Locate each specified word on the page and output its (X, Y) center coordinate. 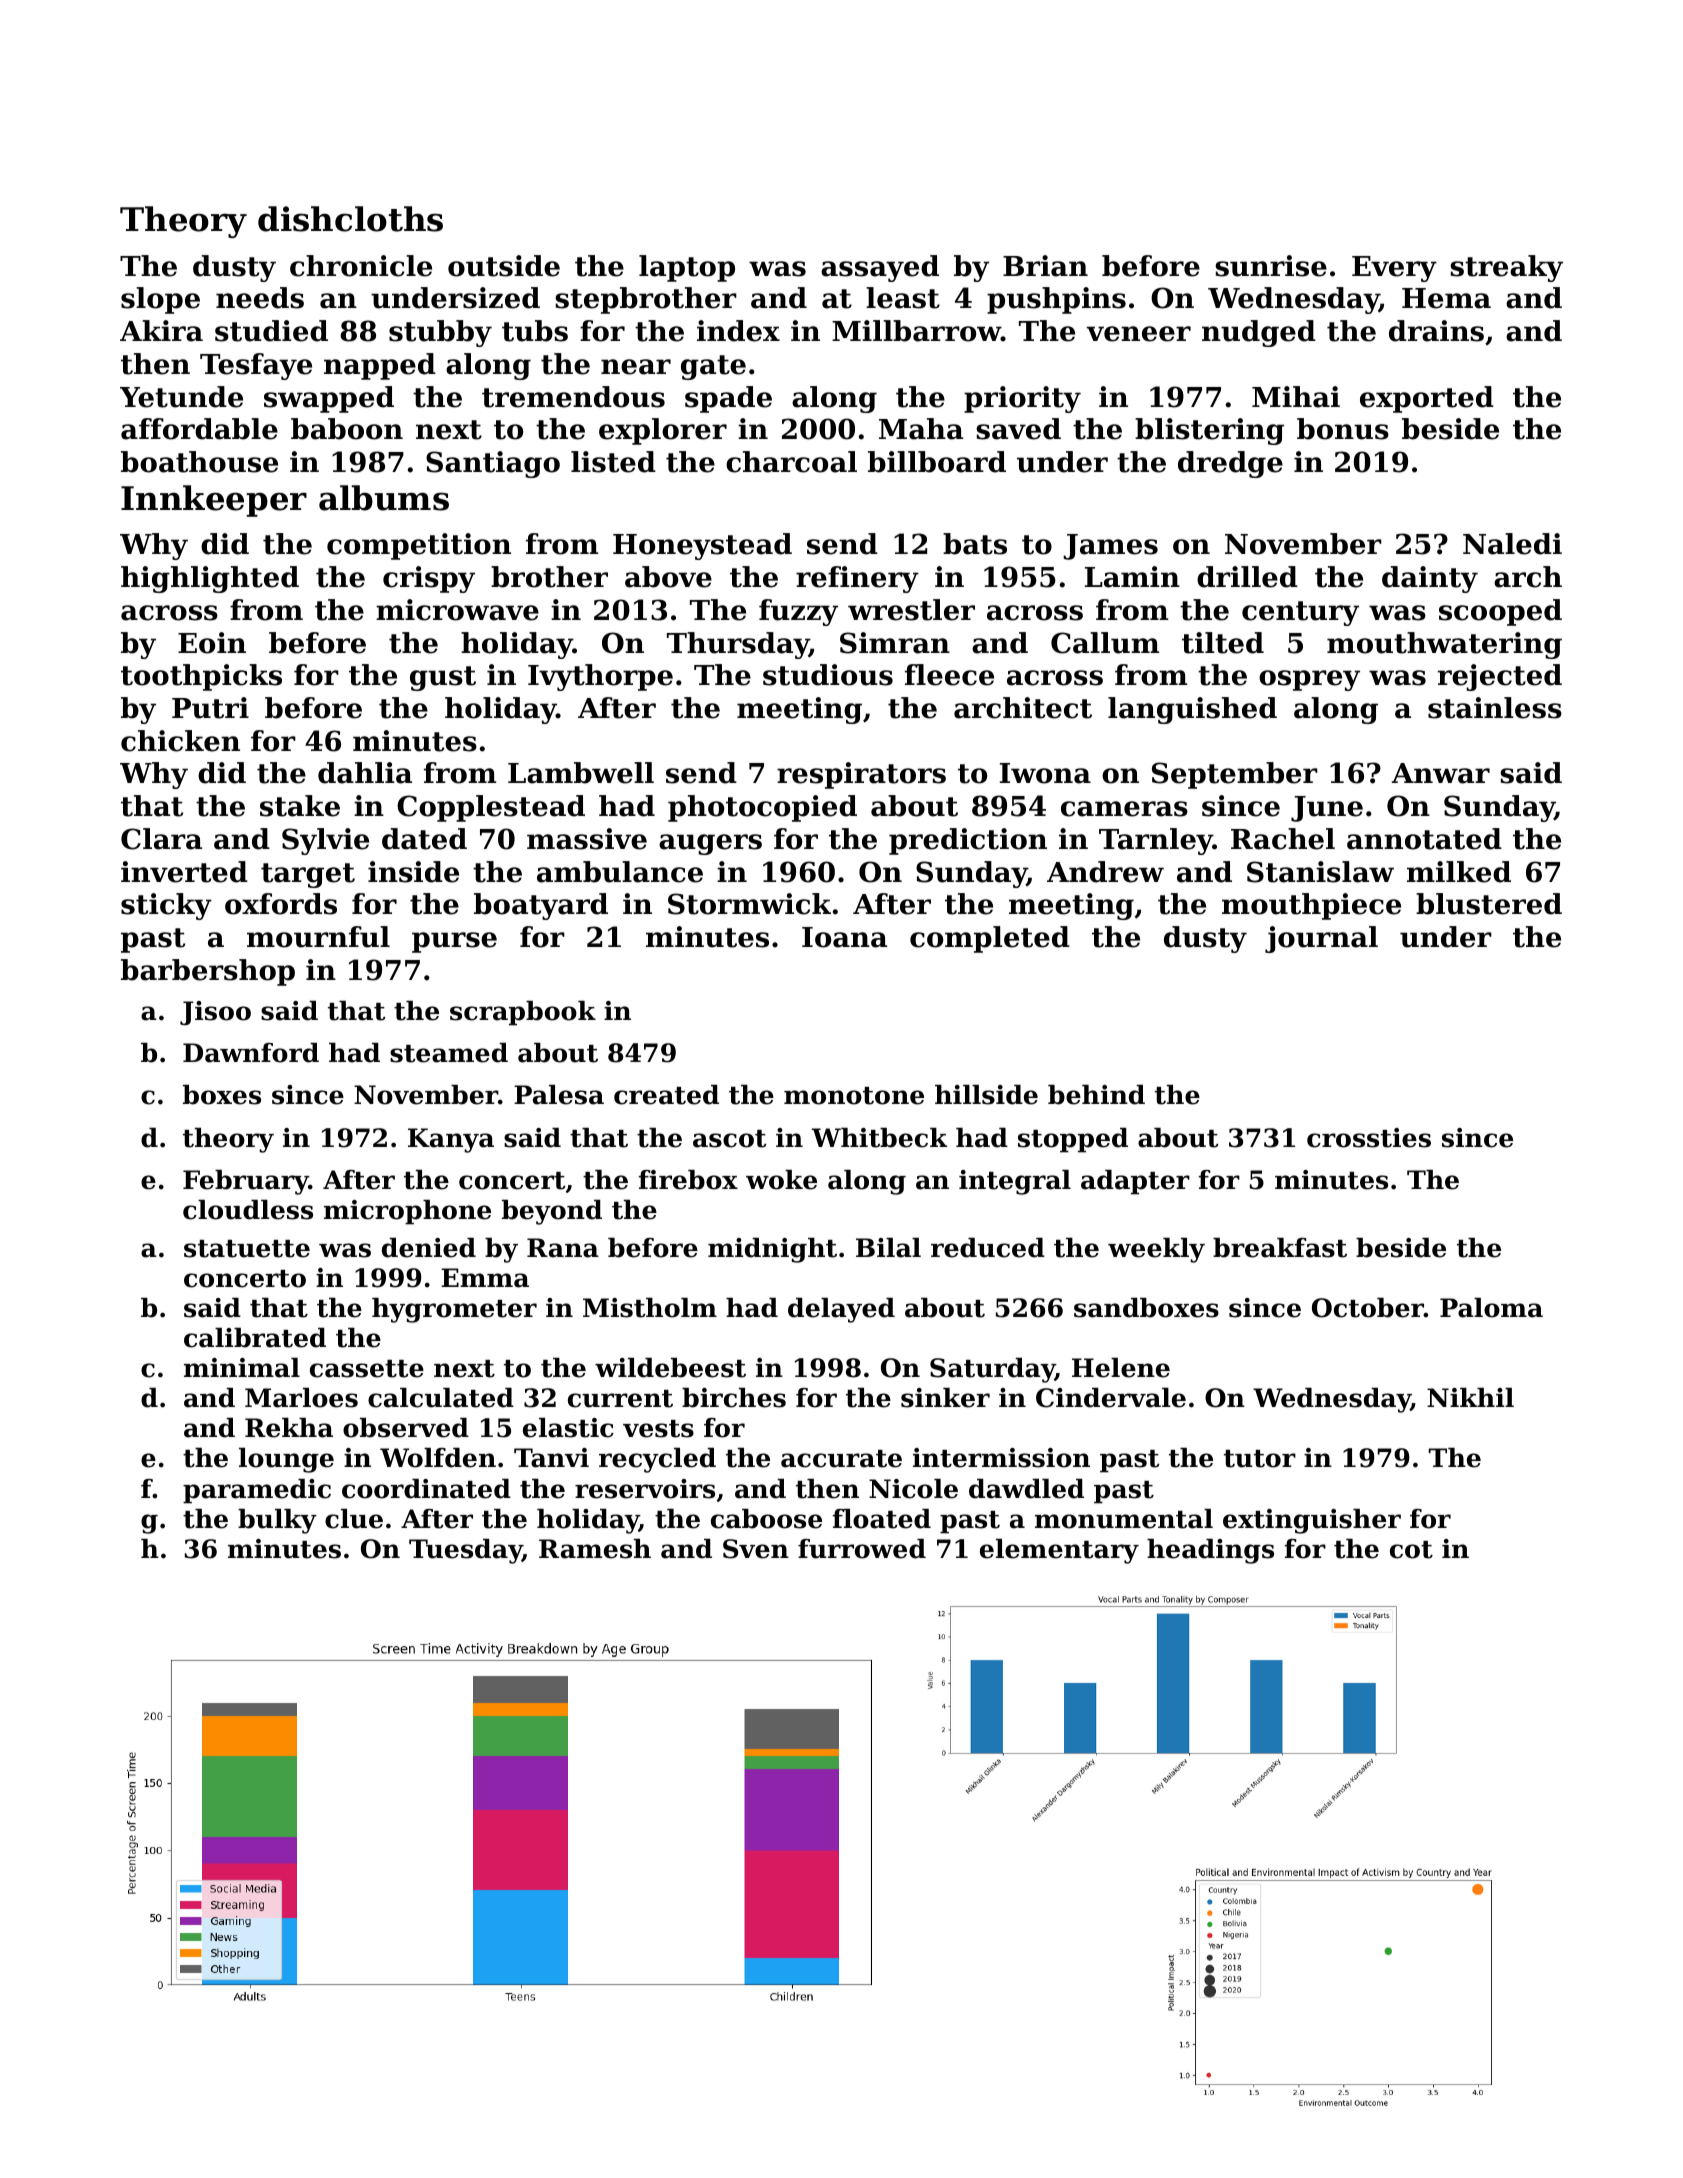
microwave (457, 610)
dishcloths (350, 219)
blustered (1489, 904)
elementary (1059, 1551)
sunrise (1271, 266)
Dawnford (251, 1053)
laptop (687, 268)
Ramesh (595, 1549)
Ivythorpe (600, 677)
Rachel (1283, 839)
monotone (854, 1096)
